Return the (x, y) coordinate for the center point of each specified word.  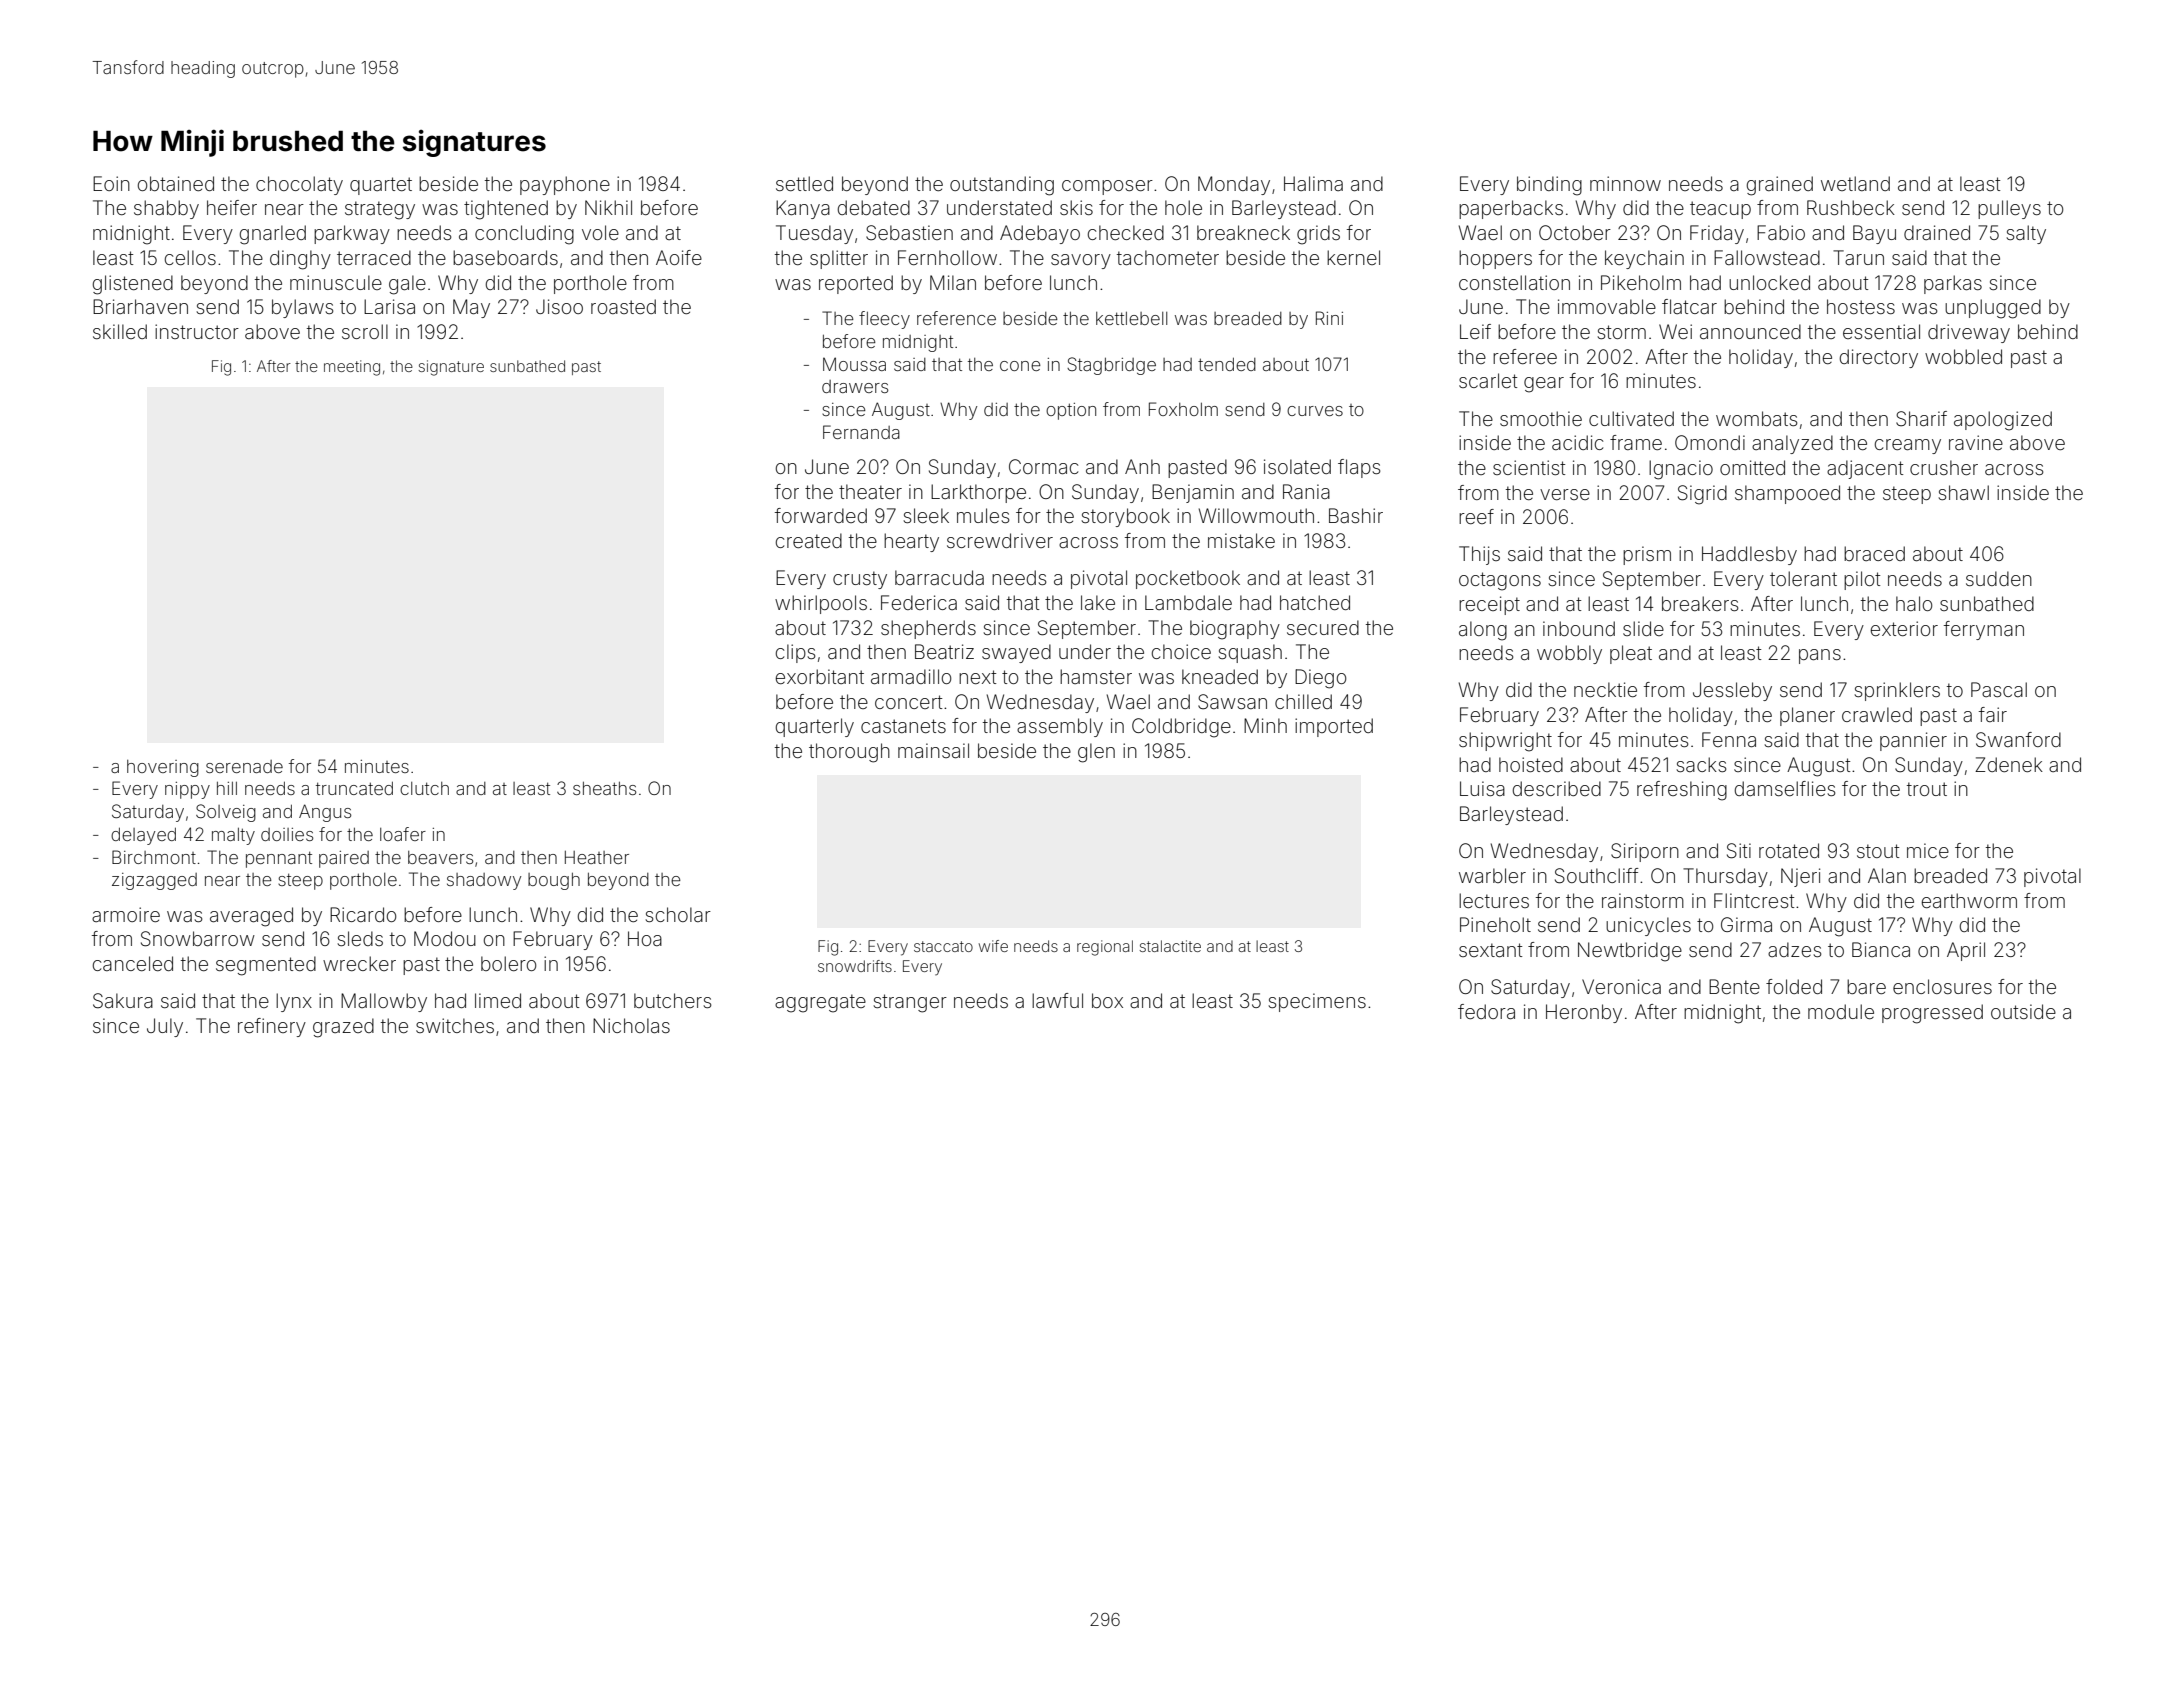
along (1483, 631)
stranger (910, 1003)
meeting (352, 368)
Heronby (1584, 1013)
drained (1937, 232)
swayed (1016, 653)
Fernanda (861, 432)
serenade (244, 766)
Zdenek (2009, 764)
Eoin (111, 183)
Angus (325, 813)
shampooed (1787, 494)
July (165, 1027)
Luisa (1482, 788)
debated (873, 207)
